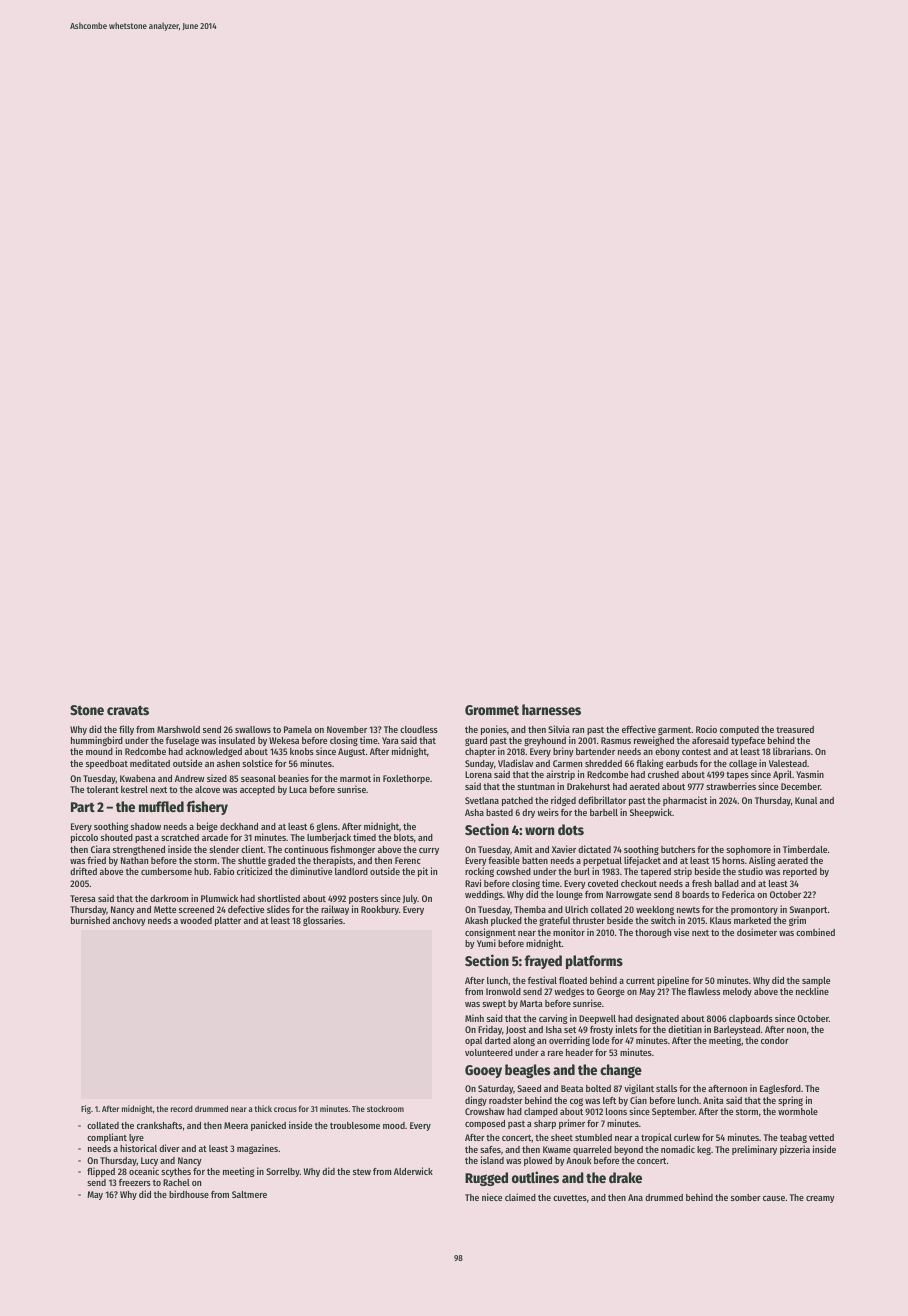  What do you see at coordinates (107, 1138) in the page?
I see `compliant` at bounding box center [107, 1138].
